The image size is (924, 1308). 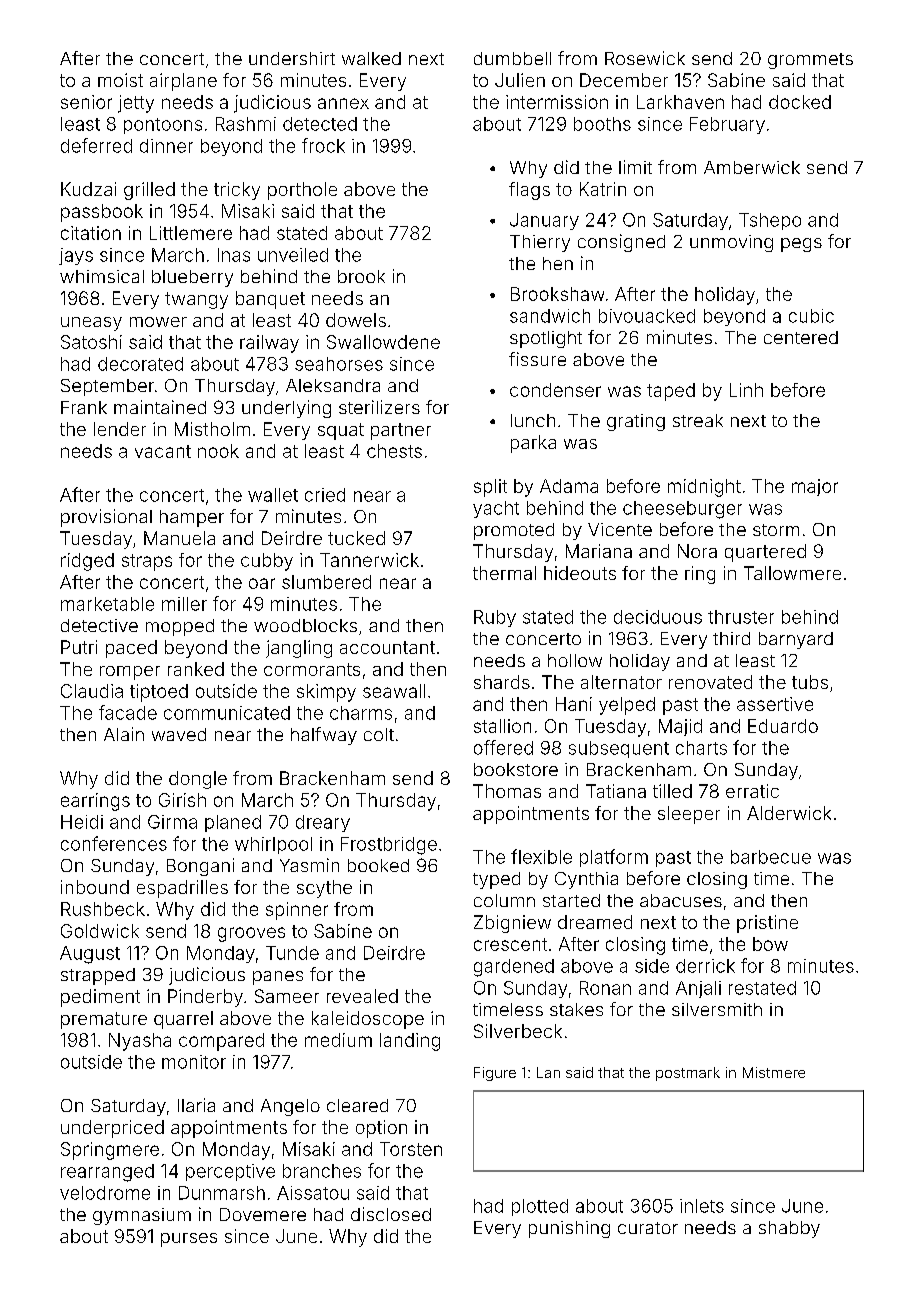 What do you see at coordinates (533, 444) in the page?
I see `parka` at bounding box center [533, 444].
